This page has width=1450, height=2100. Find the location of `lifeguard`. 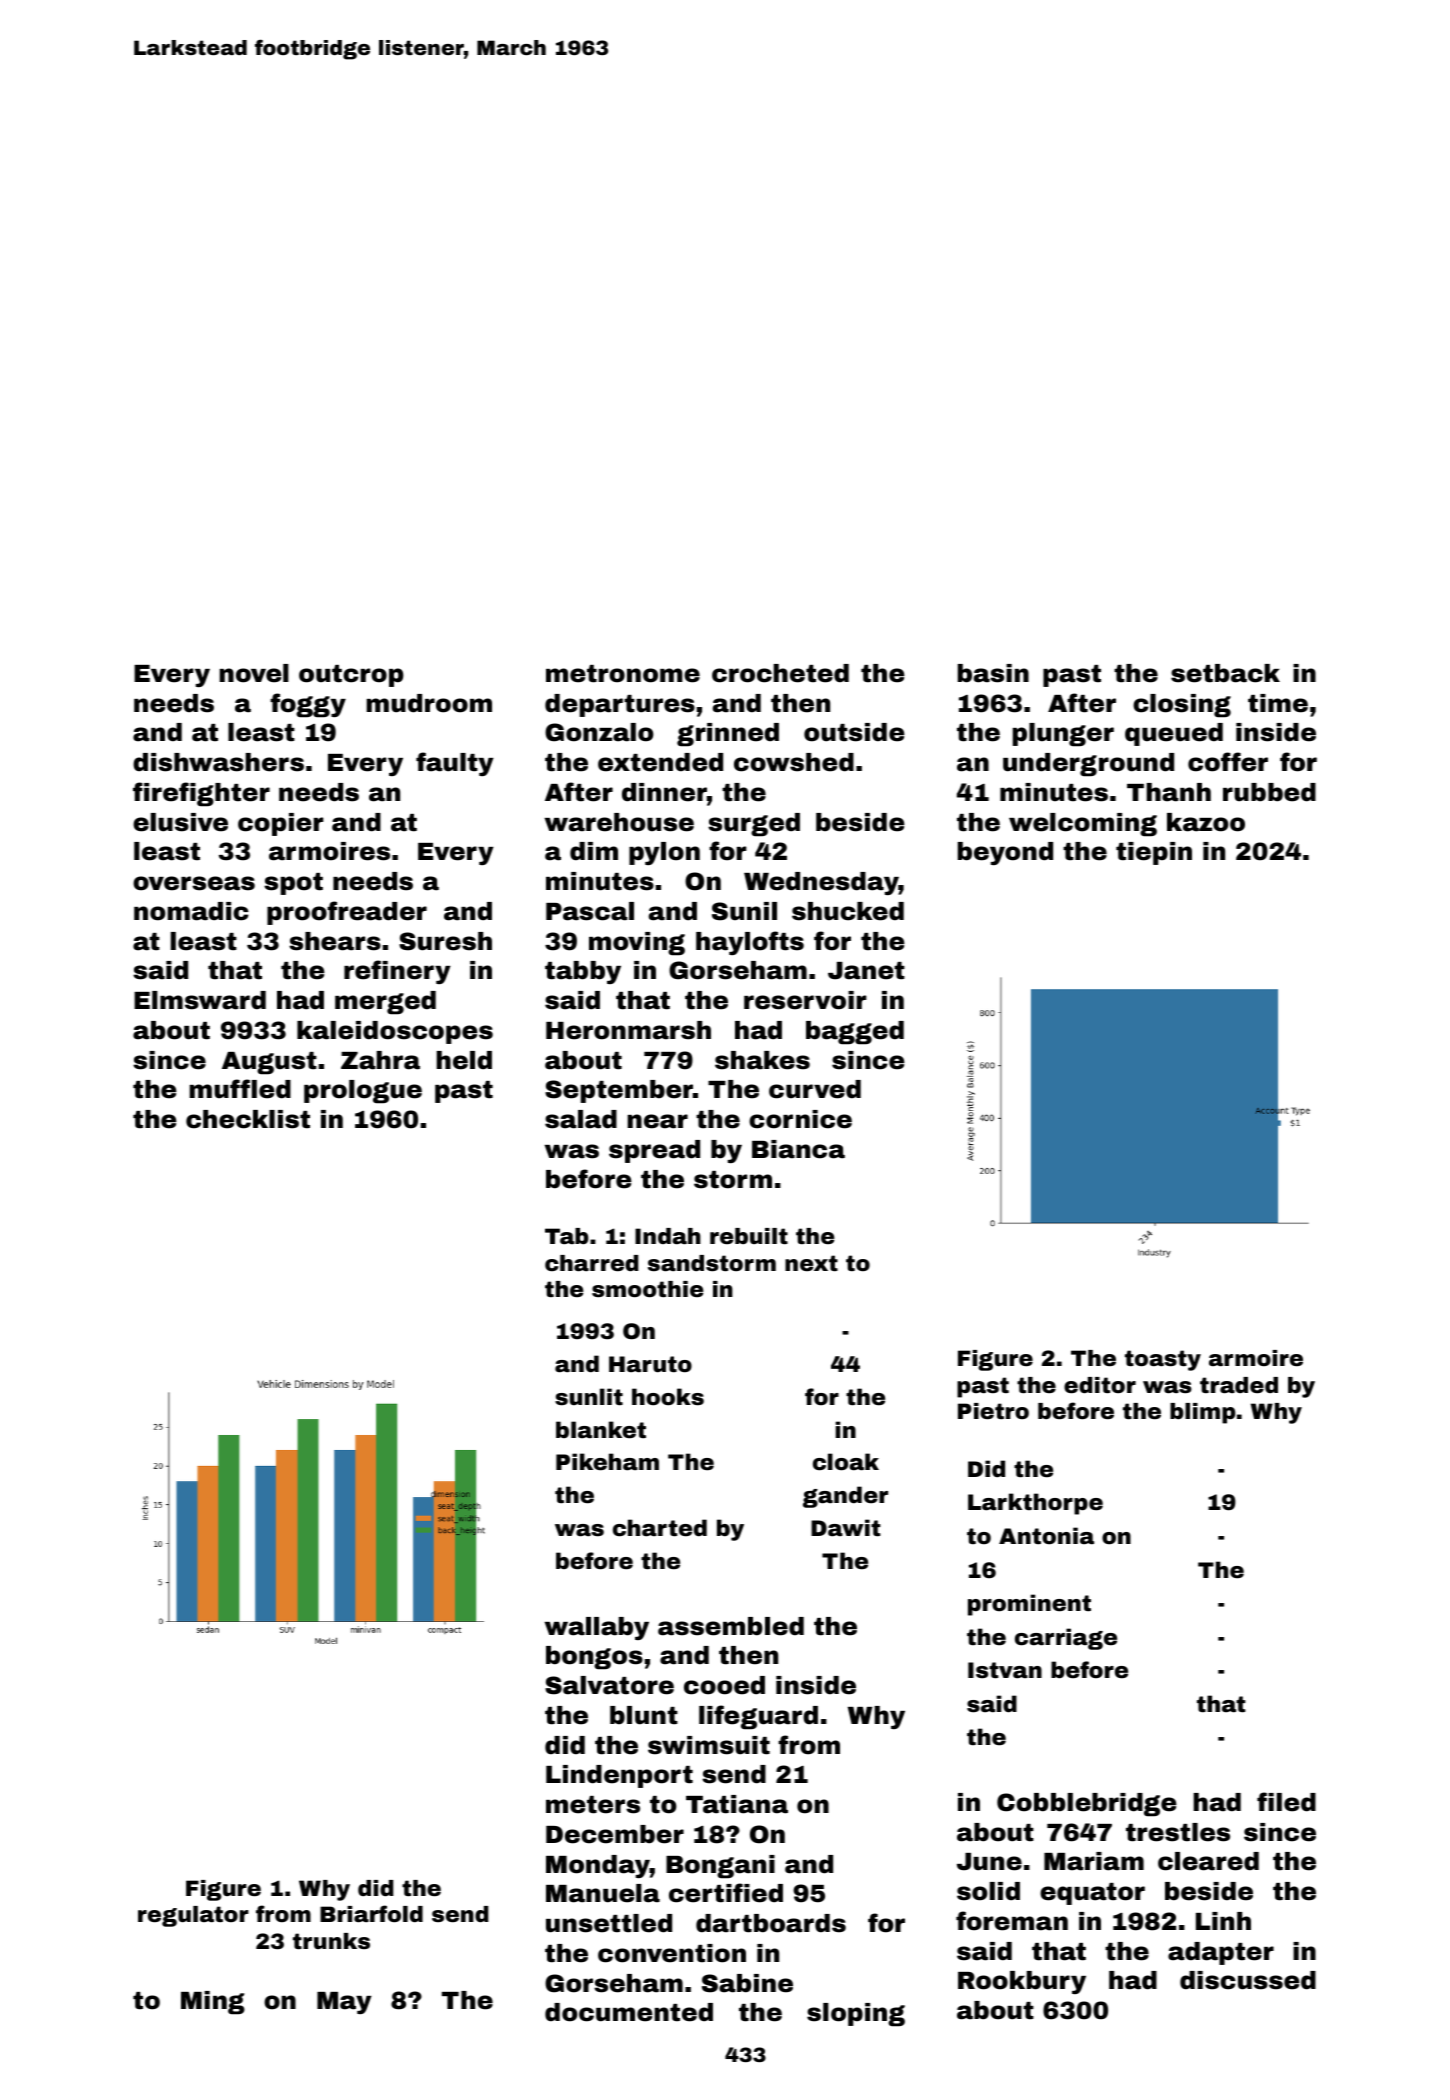

lifeguard is located at coordinates (758, 1717).
